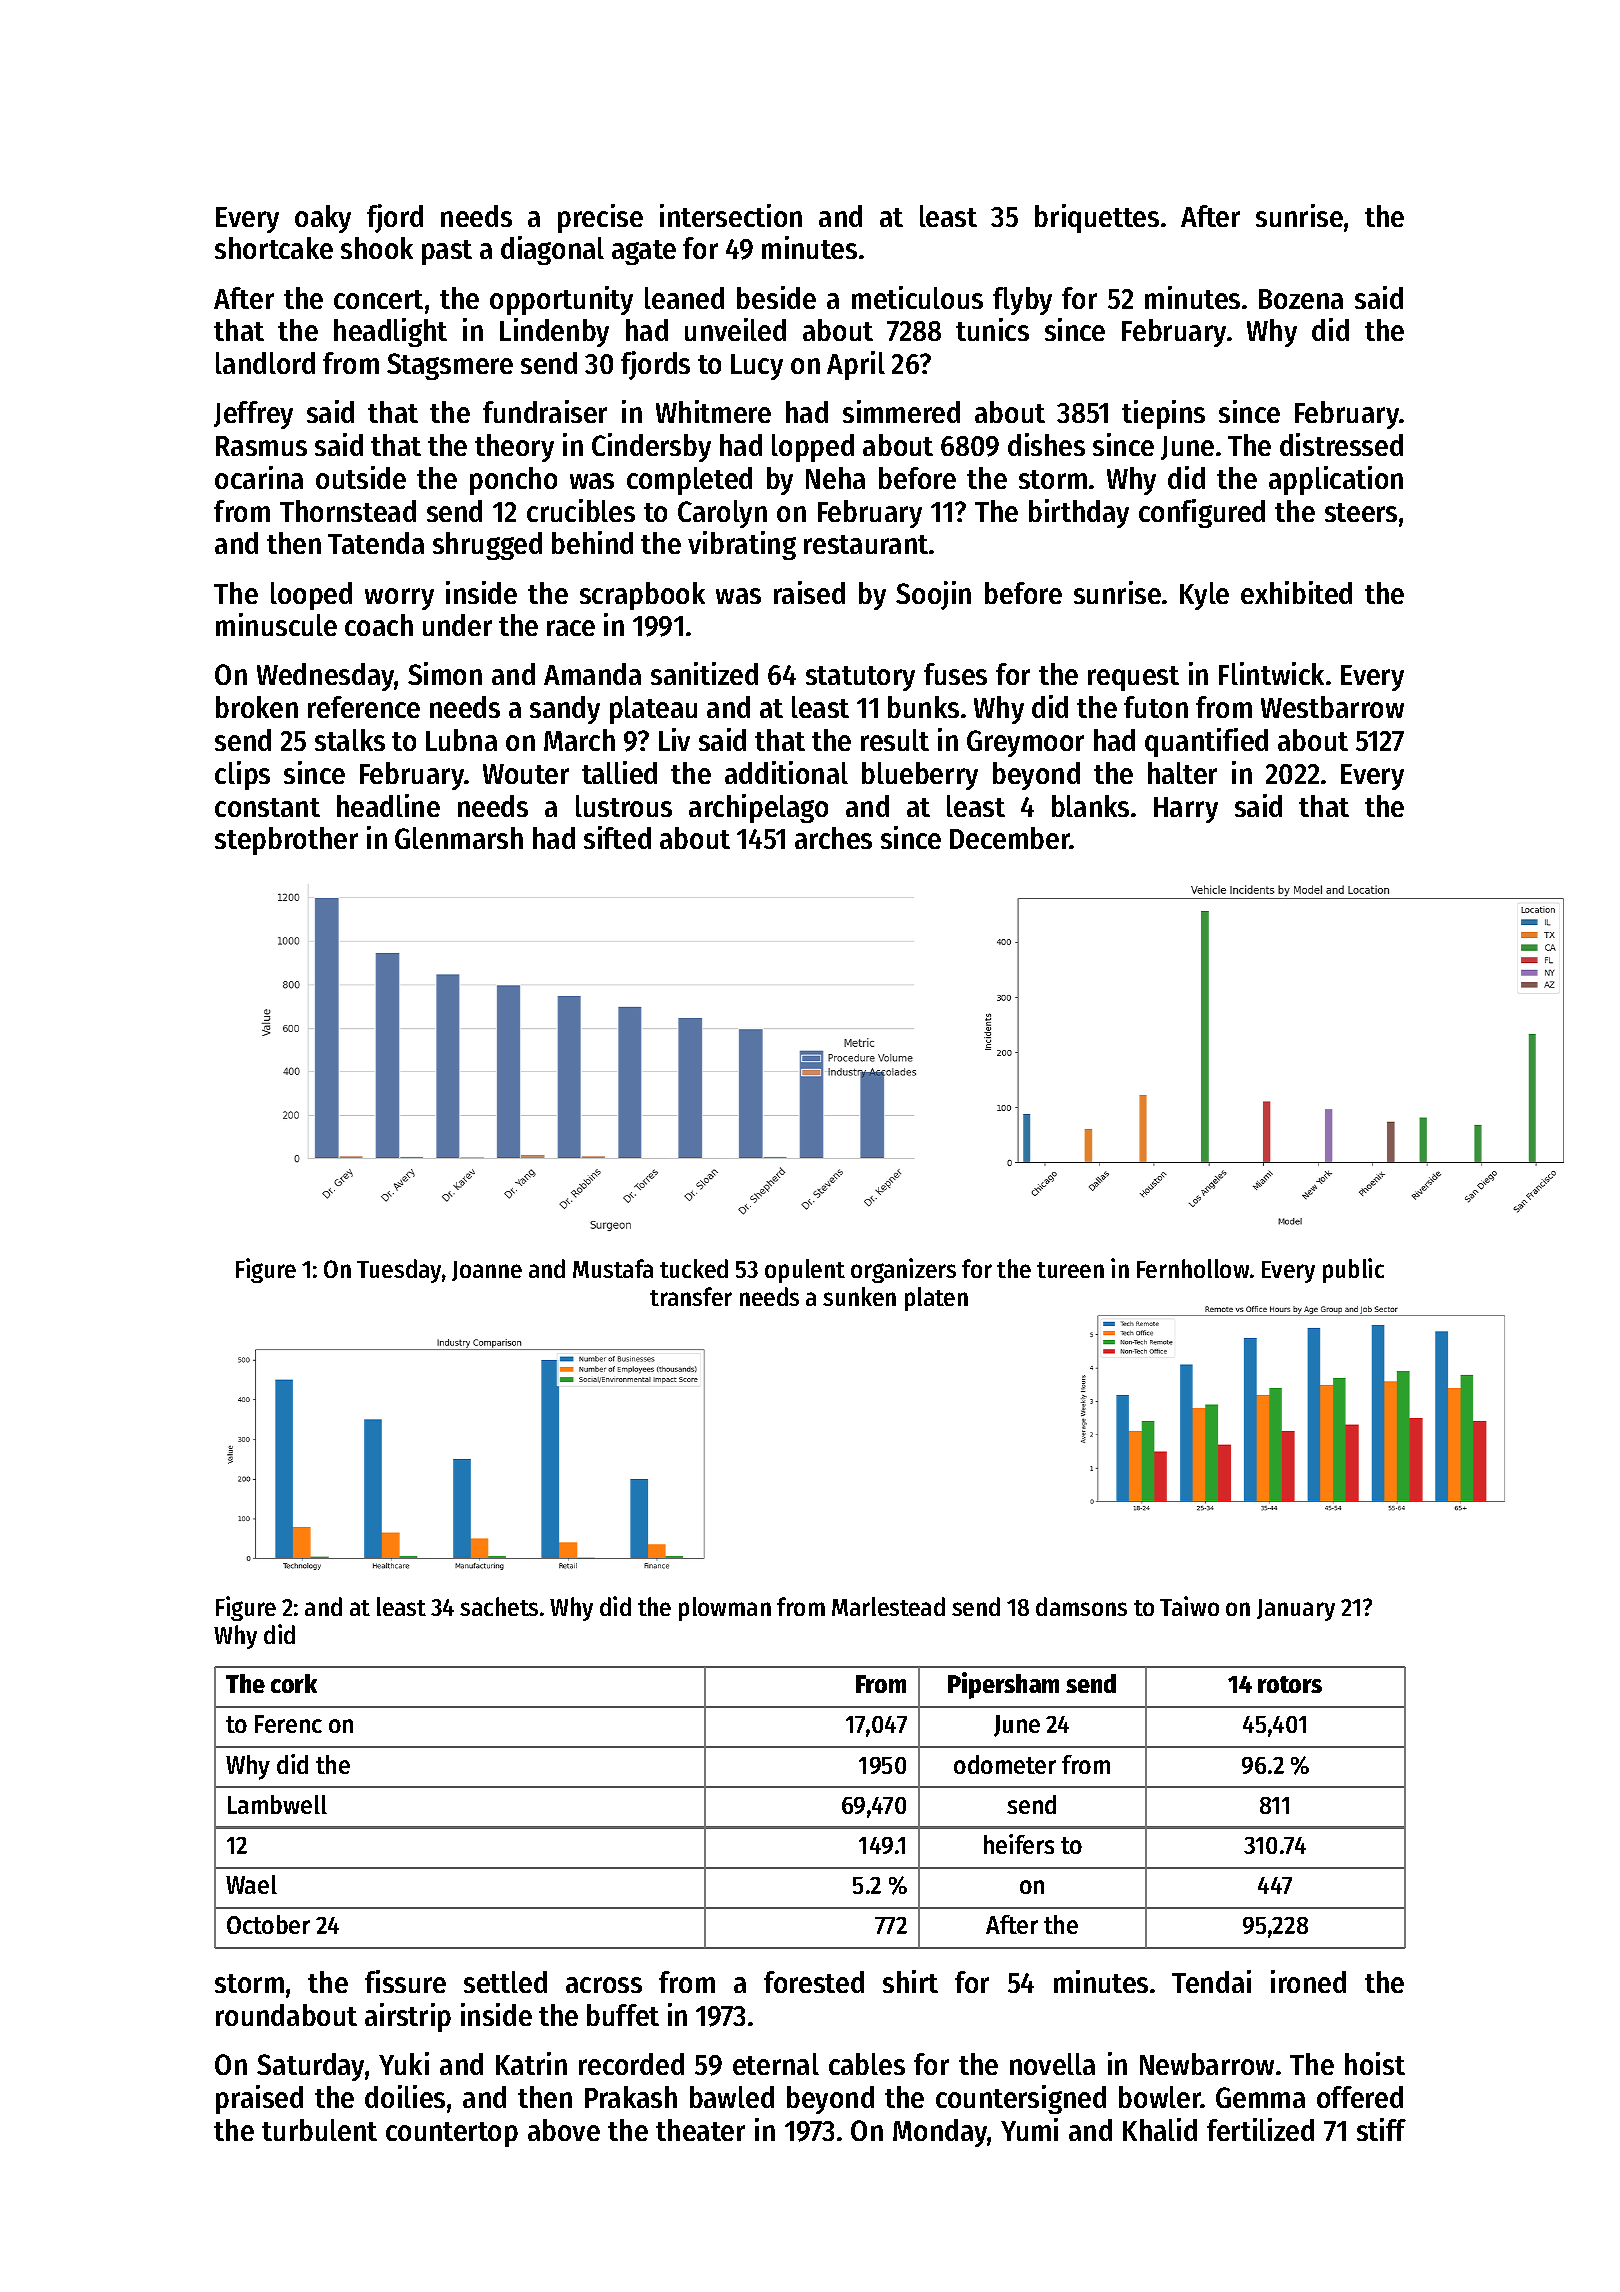 Image resolution: width=1620 pixels, height=2292 pixels. I want to click on sachets, so click(499, 1606).
